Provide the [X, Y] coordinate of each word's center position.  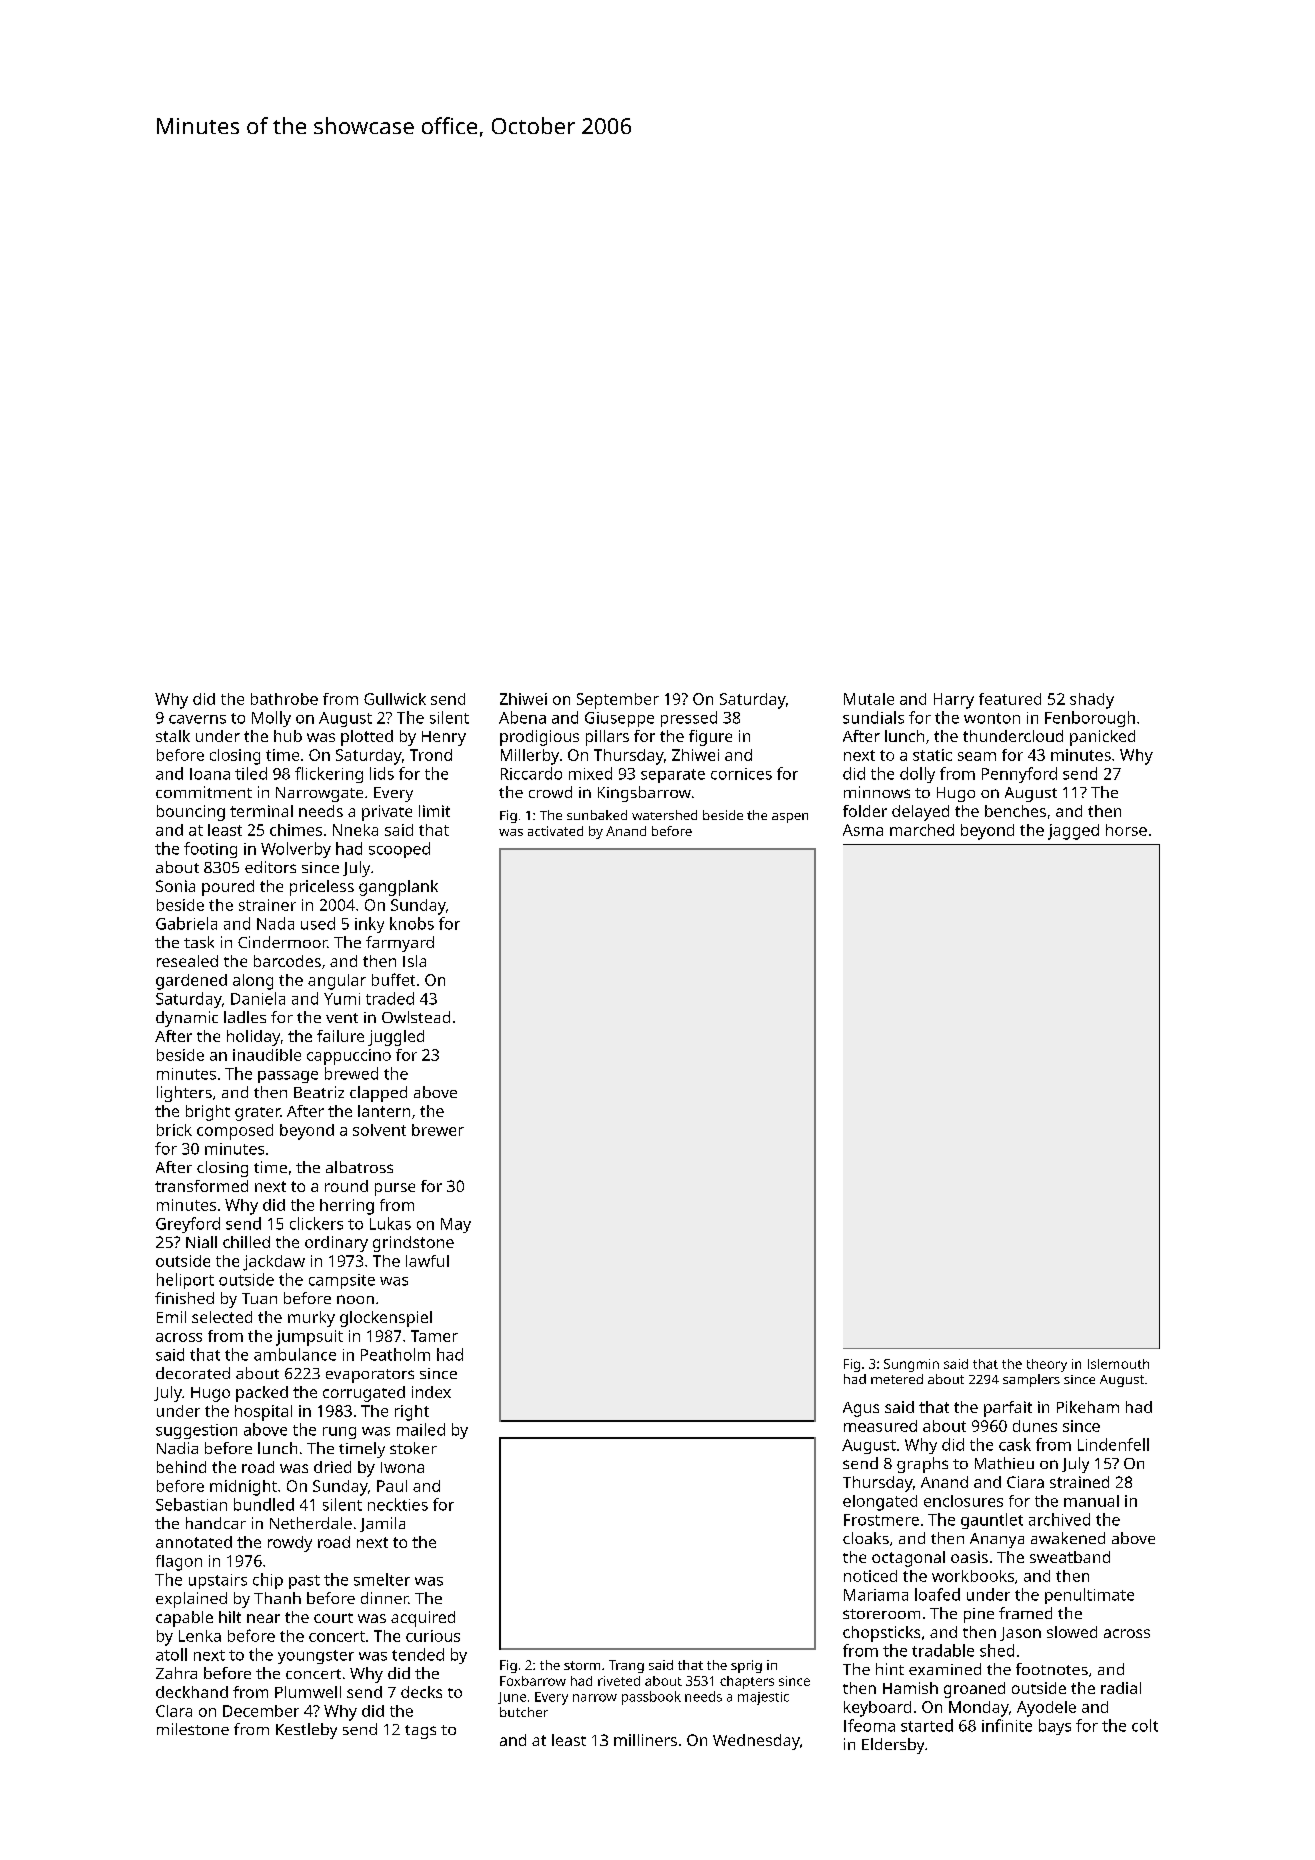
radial [1121, 1688]
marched [922, 830]
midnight [243, 1488]
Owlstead [416, 1017]
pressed [689, 719]
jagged [1073, 832]
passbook [651, 1698]
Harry [954, 701]
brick [174, 1130]
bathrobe [284, 699]
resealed [187, 961]
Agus [861, 1409]
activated [555, 831]
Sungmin [911, 1365]
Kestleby [306, 1731]
